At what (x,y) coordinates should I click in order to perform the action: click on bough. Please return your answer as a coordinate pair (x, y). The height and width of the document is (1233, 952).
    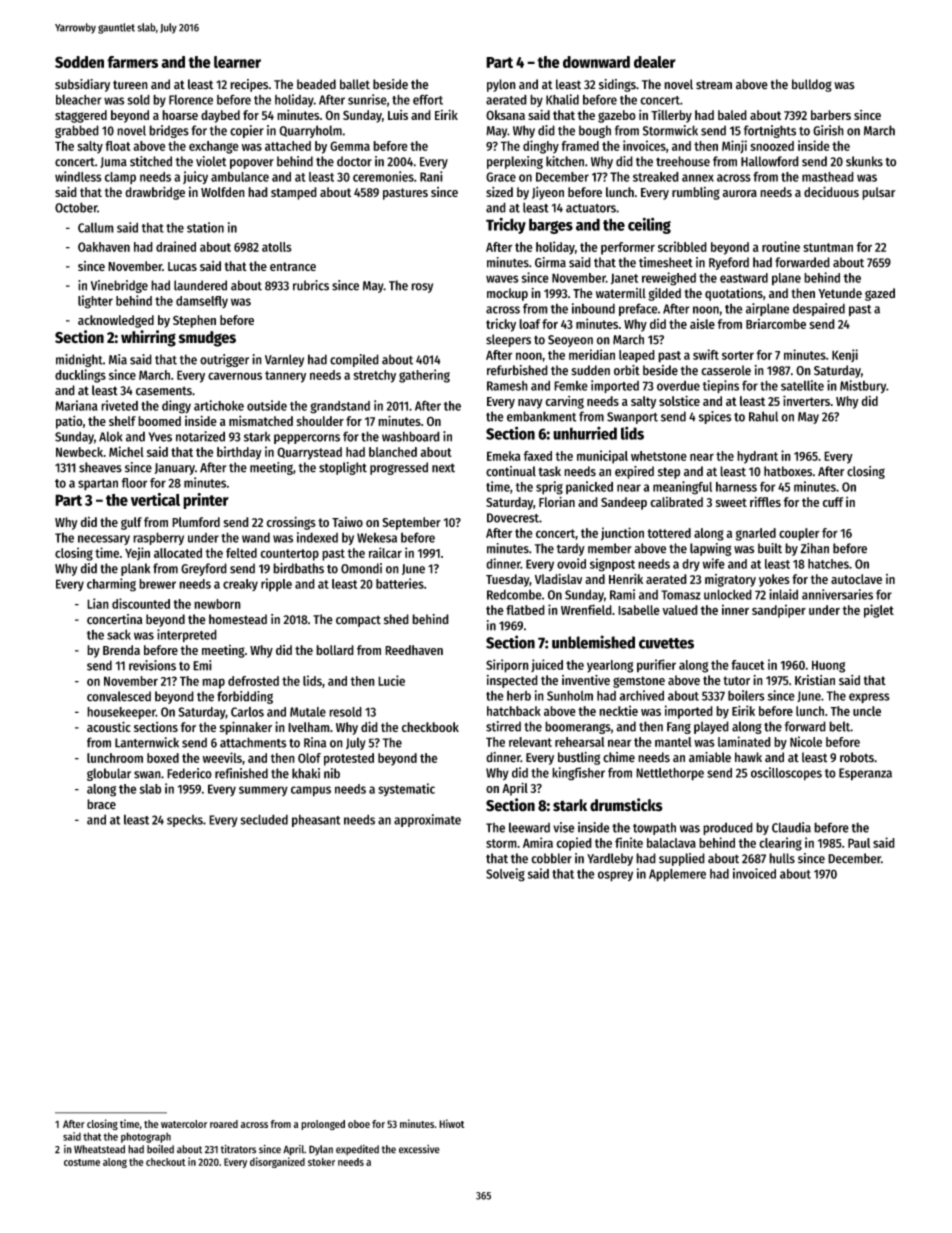
    Looking at the image, I should click on (595, 131).
